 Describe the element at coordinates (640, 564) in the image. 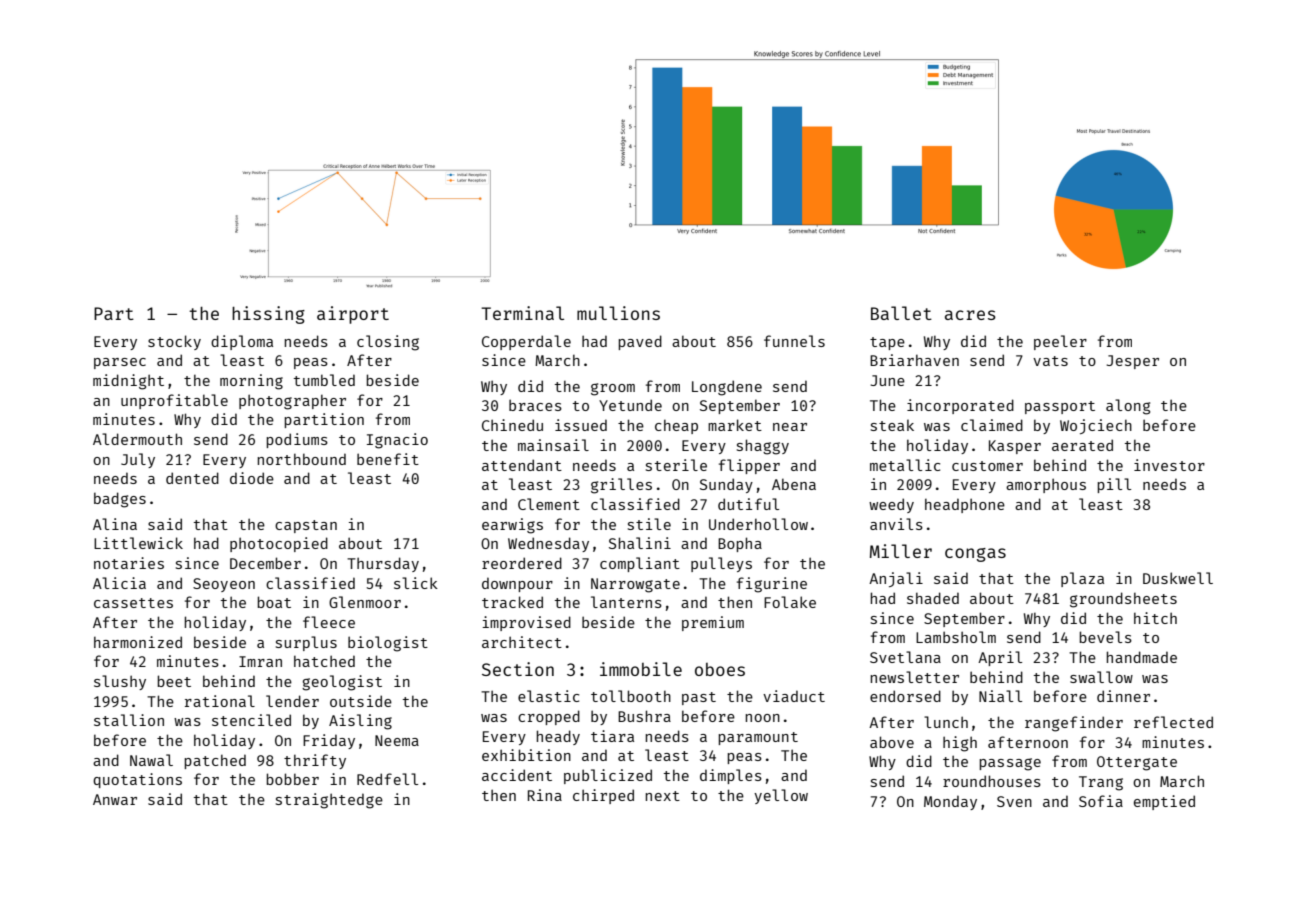

I see `compliant` at that location.
